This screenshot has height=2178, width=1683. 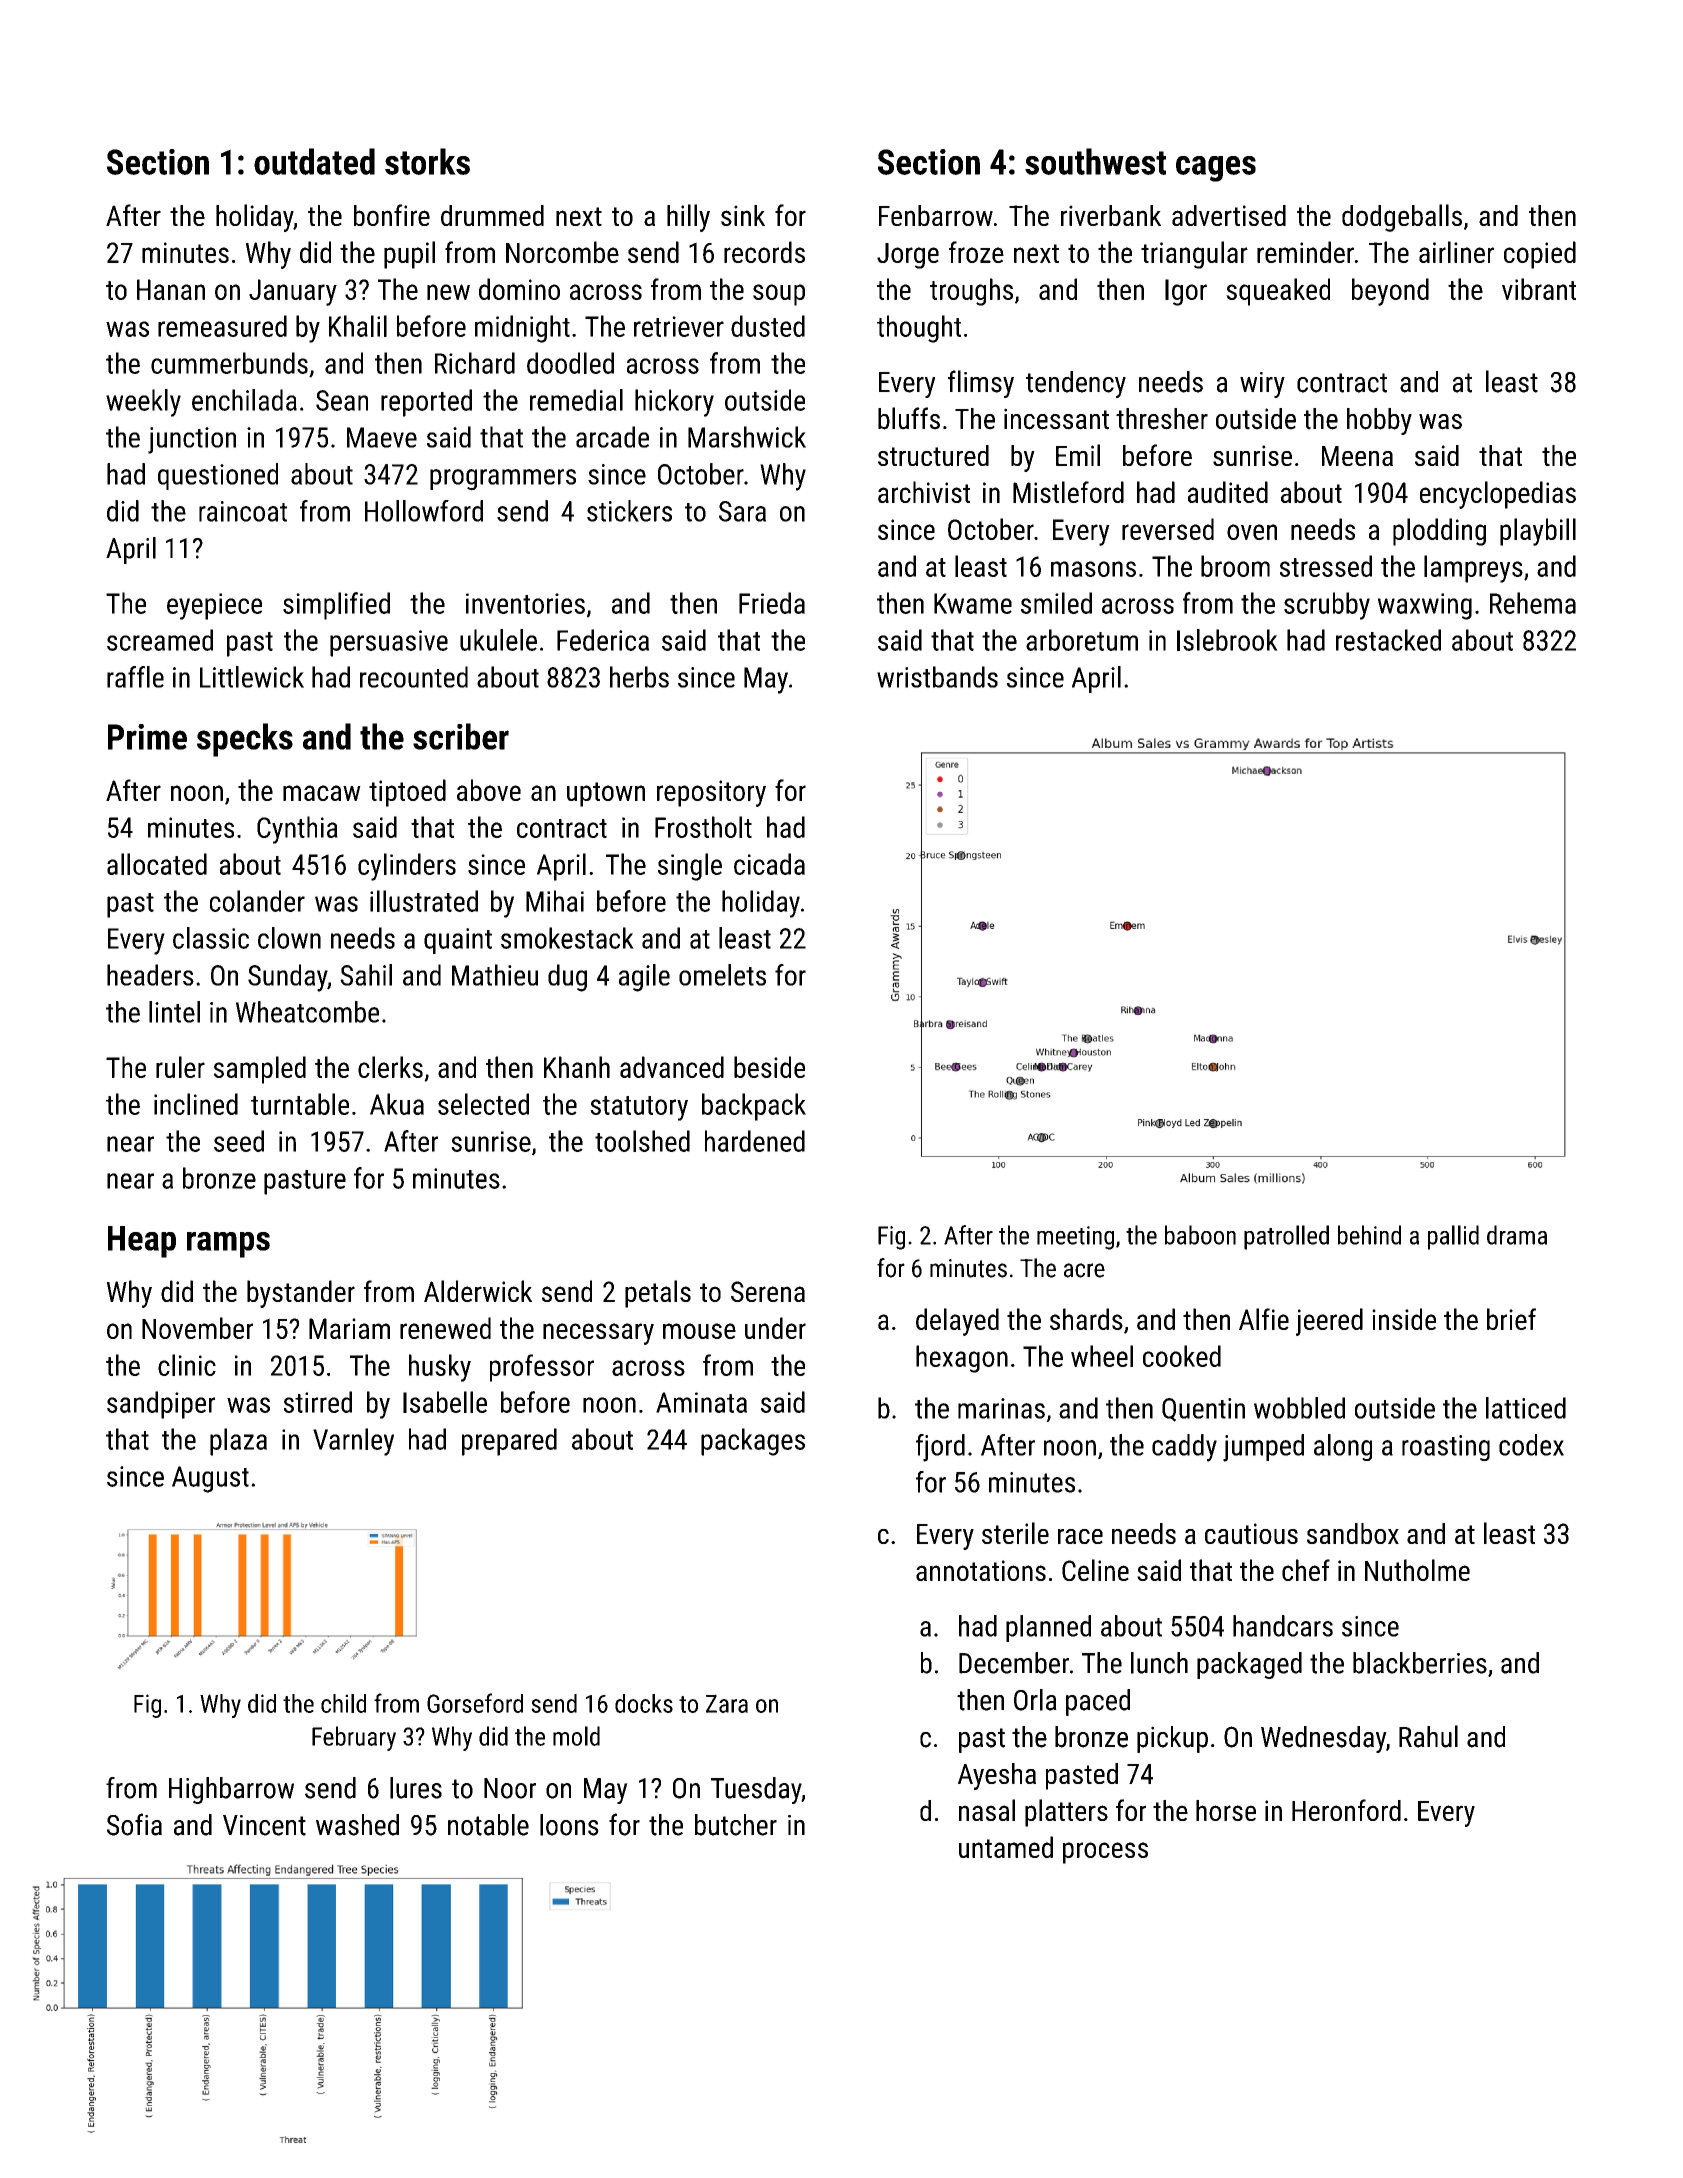 What do you see at coordinates (1035, 1700) in the screenshot?
I see `Orla` at bounding box center [1035, 1700].
